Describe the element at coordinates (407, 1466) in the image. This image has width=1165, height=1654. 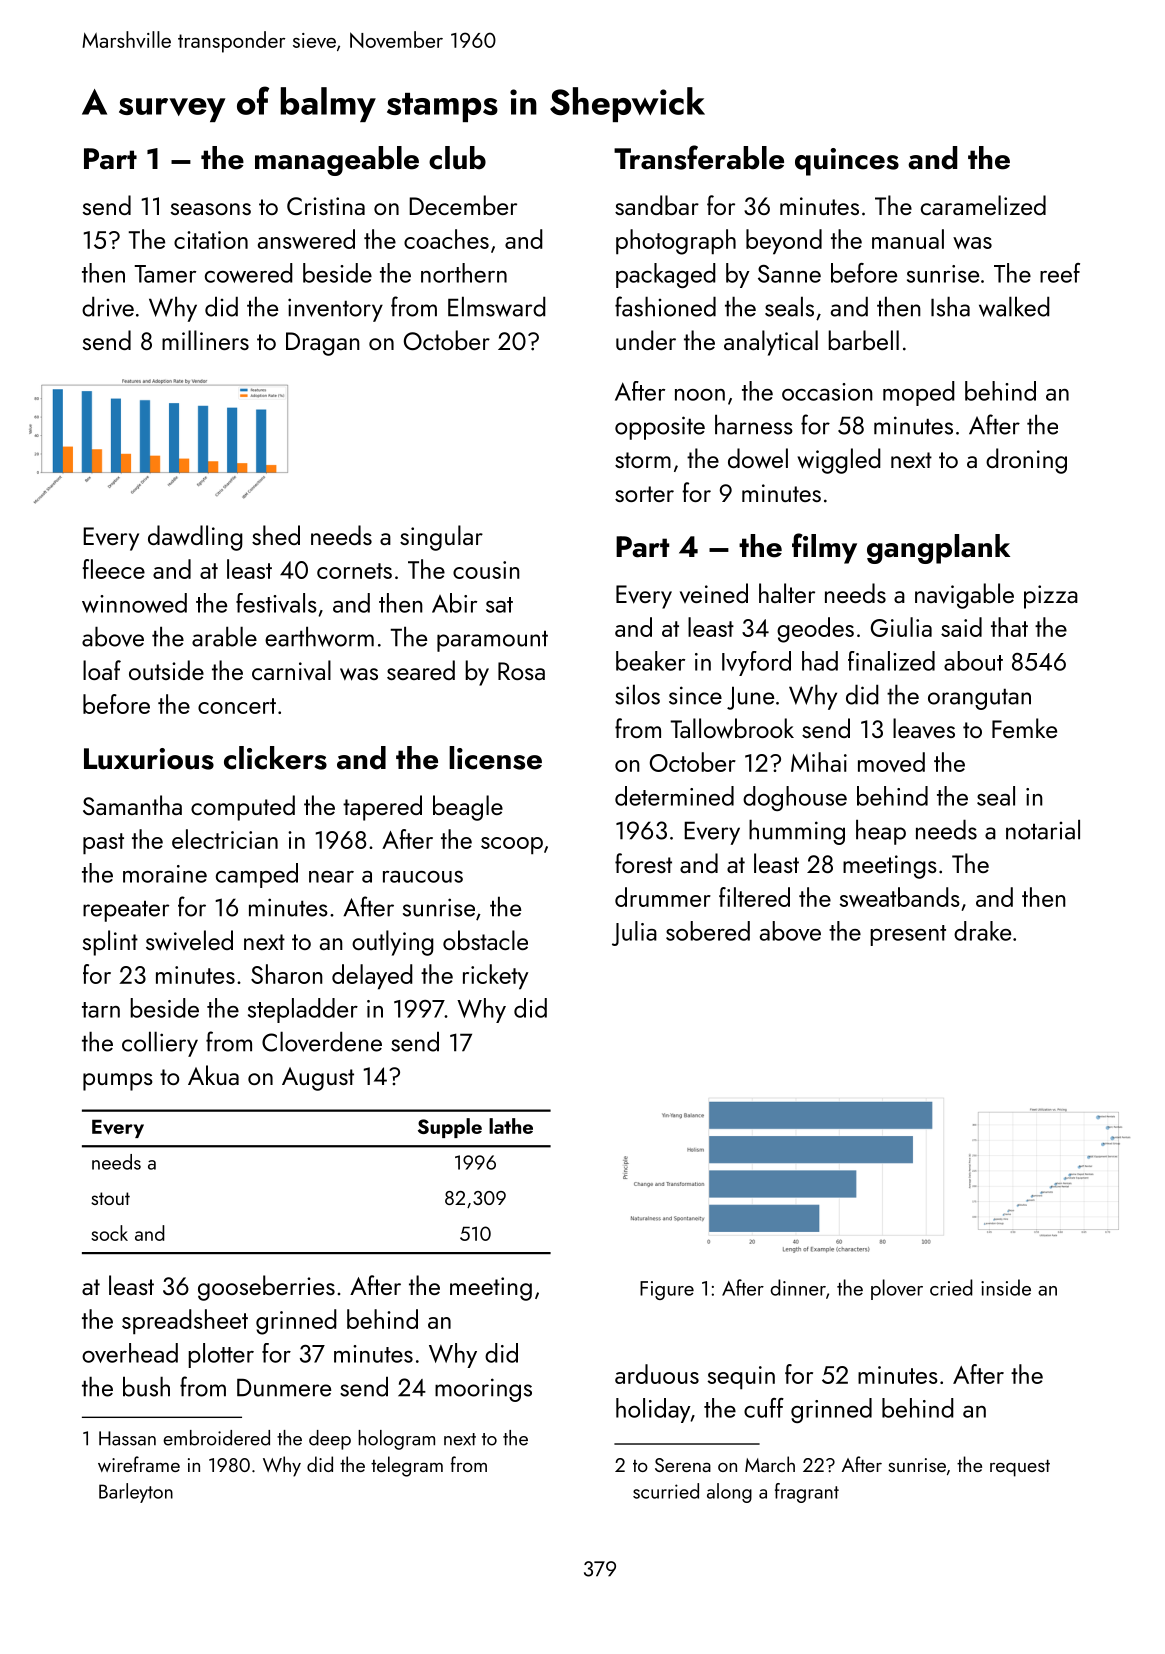
I see `telegram` at that location.
